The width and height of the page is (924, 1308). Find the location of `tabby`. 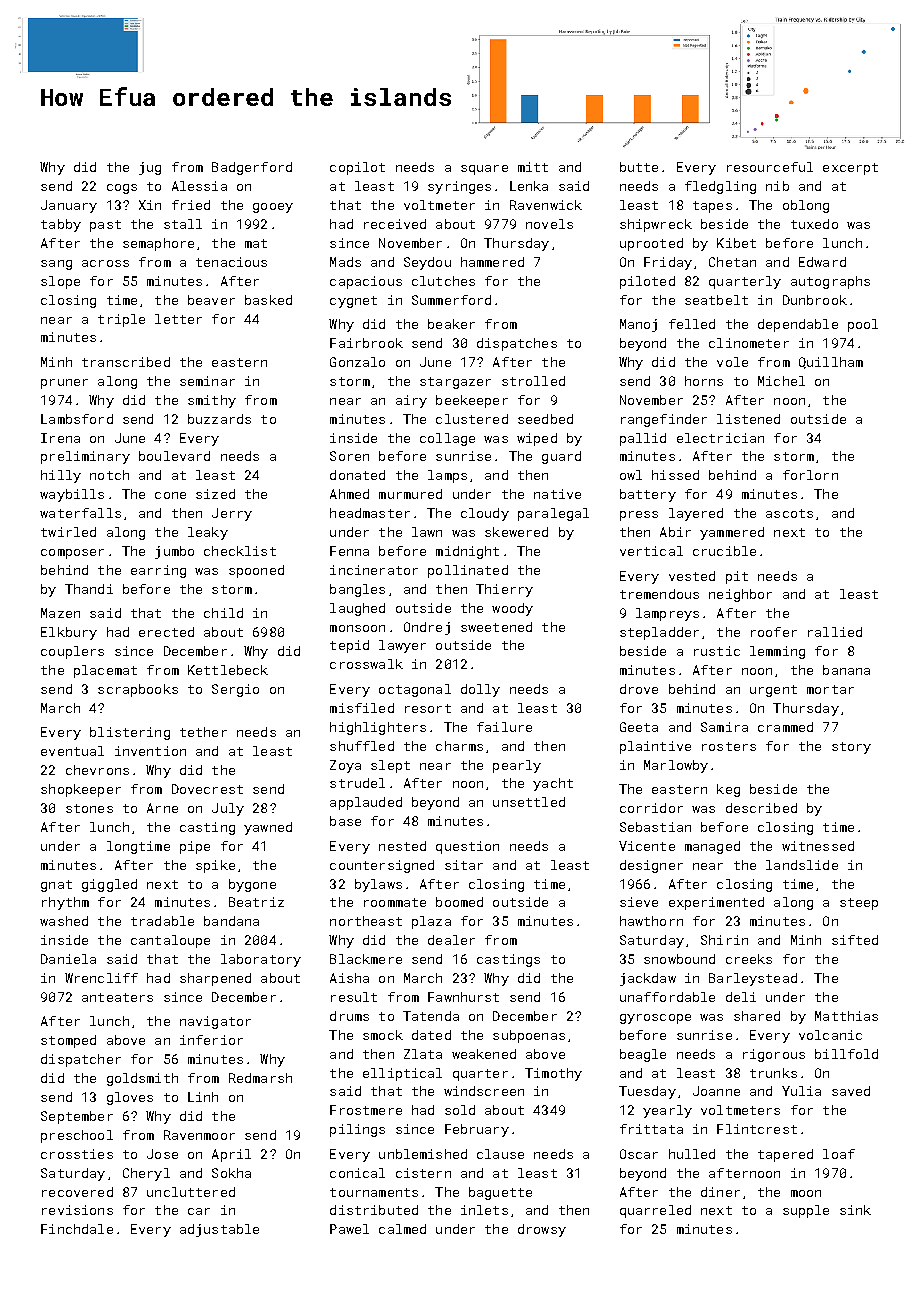

tabby is located at coordinates (61, 225).
